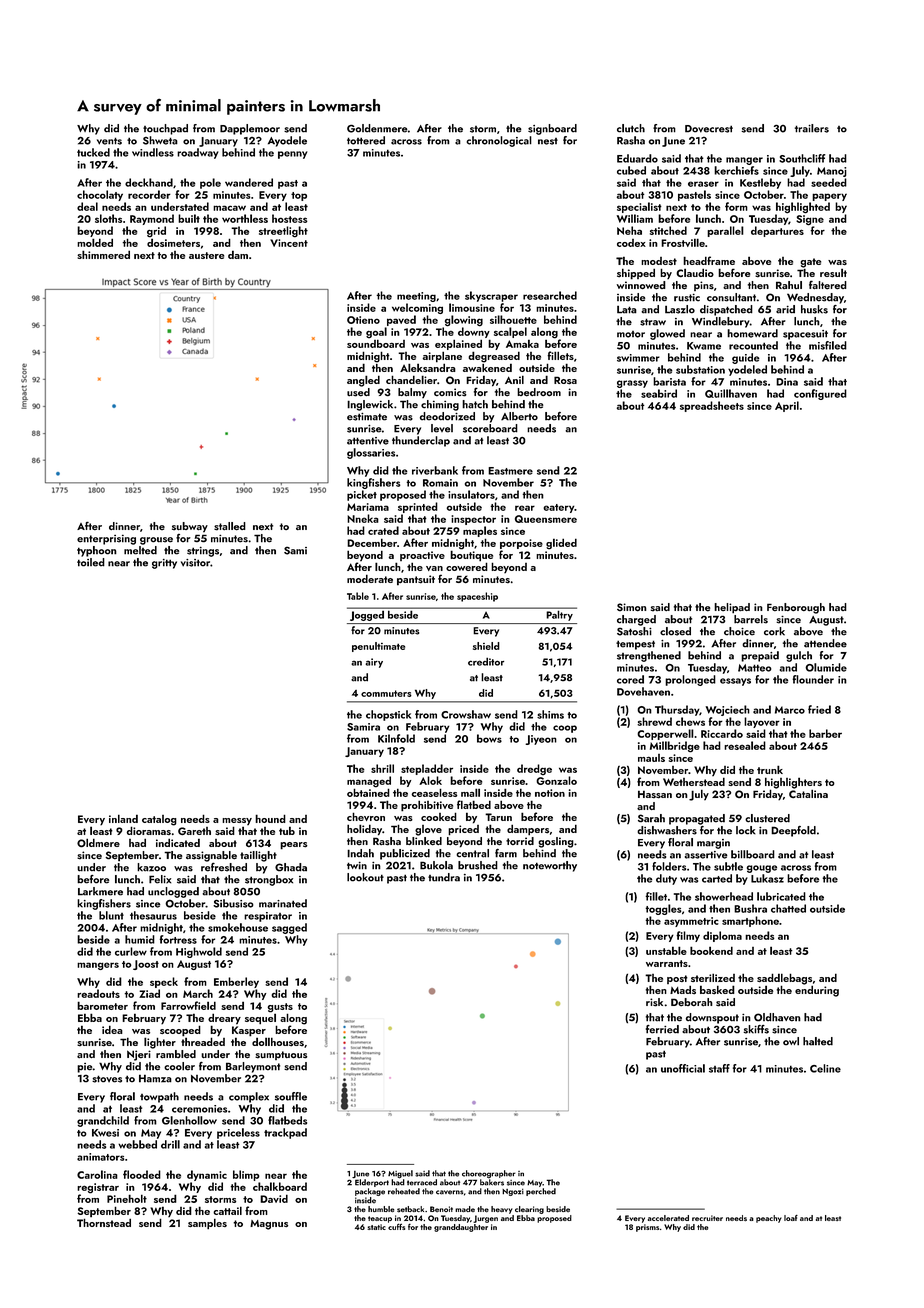 Image resolution: width=924 pixels, height=1308 pixels. Describe the element at coordinates (287, 141) in the screenshot. I see `Ayodele` at that location.
